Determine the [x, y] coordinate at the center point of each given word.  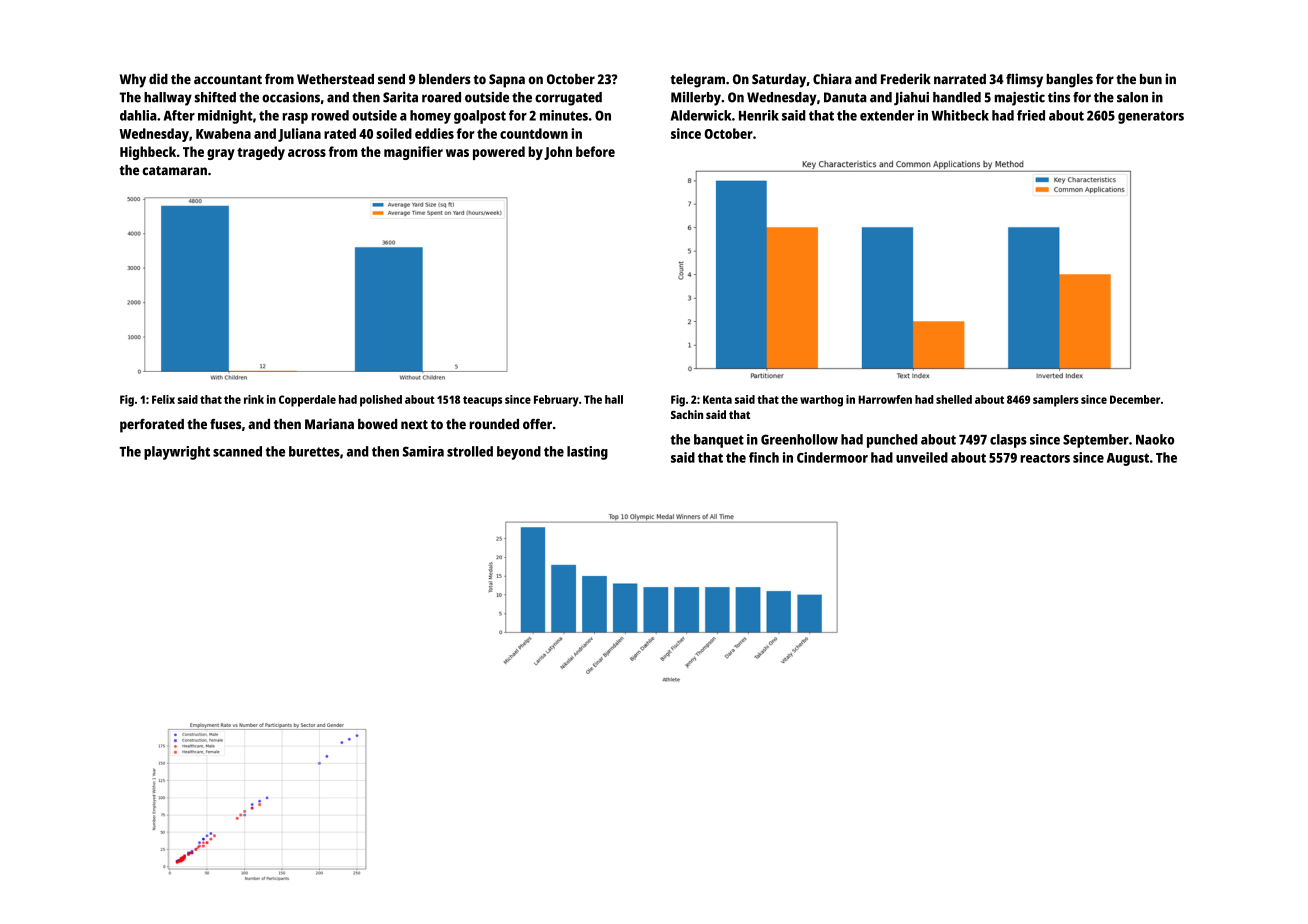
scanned [237, 451]
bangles [1069, 81]
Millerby [696, 99]
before [595, 151]
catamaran [174, 170]
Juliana [299, 135]
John [558, 153]
